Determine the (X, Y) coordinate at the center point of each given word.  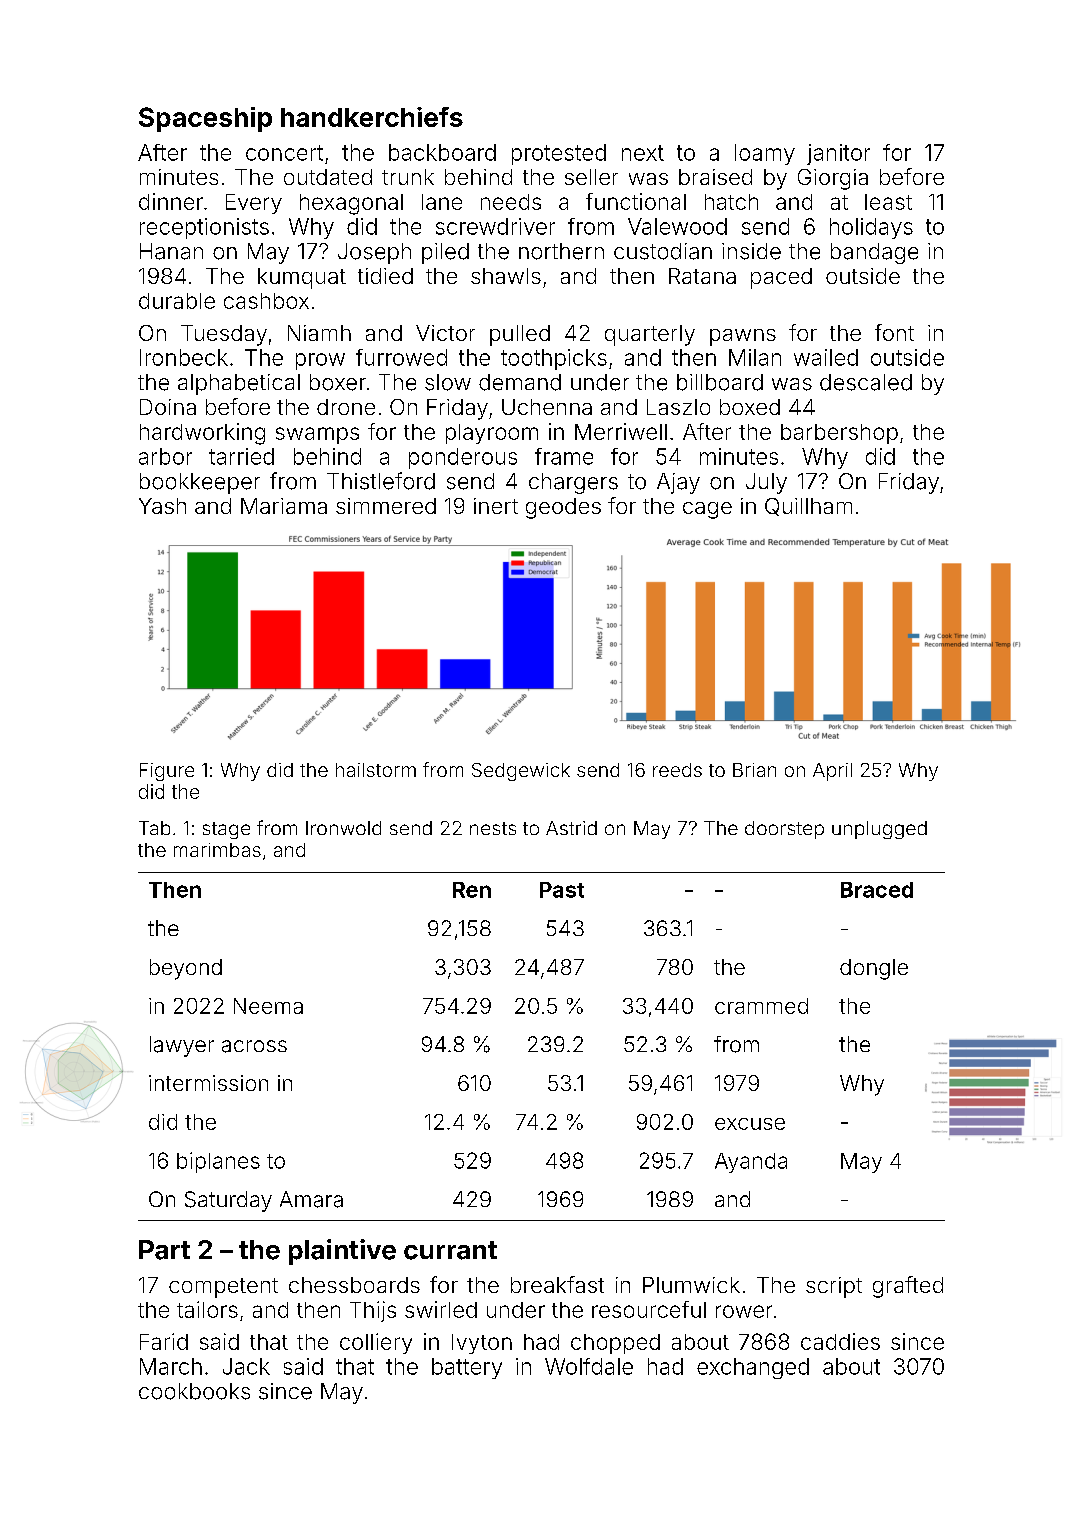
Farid (164, 1341)
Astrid (571, 828)
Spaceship (205, 119)
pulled (520, 335)
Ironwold (343, 828)
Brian (754, 770)
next (643, 153)
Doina (168, 407)
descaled (866, 382)
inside (751, 251)
